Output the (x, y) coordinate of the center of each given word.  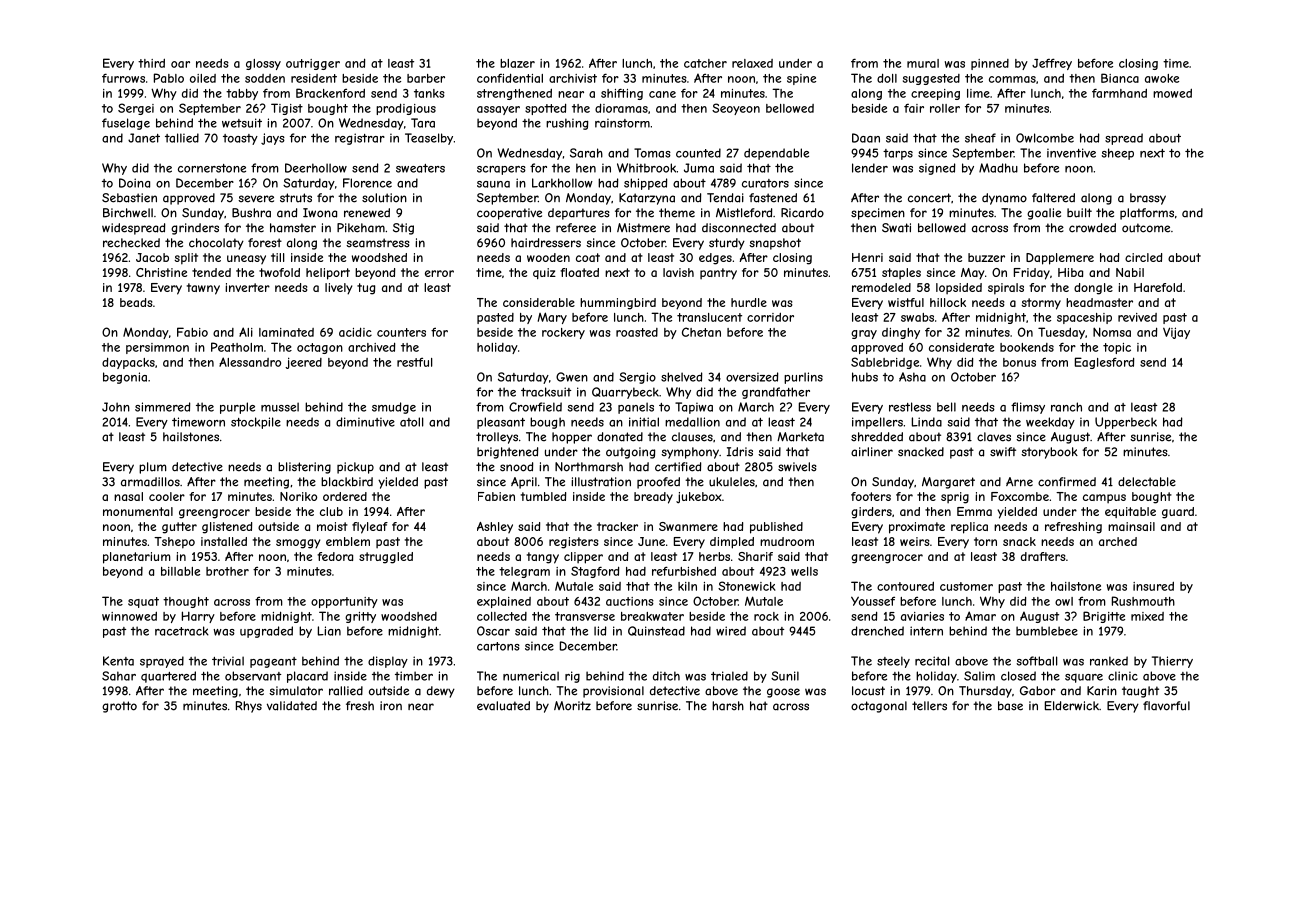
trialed (729, 676)
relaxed (752, 63)
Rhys (249, 707)
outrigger (313, 64)
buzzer (986, 257)
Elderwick (1072, 706)
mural (923, 63)
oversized (752, 377)
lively (338, 289)
